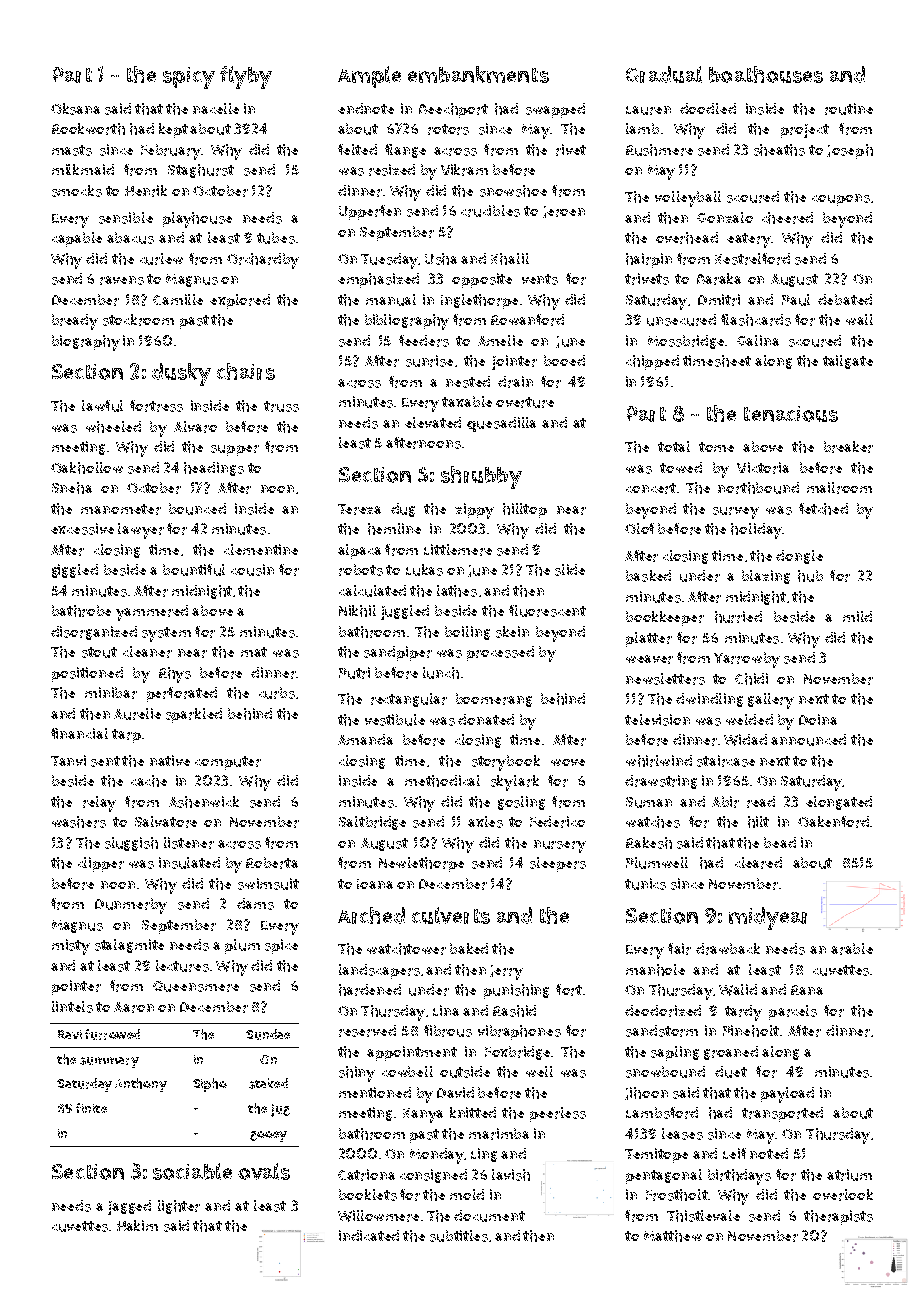  What do you see at coordinates (490, 211) in the image?
I see `crucibles` at bounding box center [490, 211].
